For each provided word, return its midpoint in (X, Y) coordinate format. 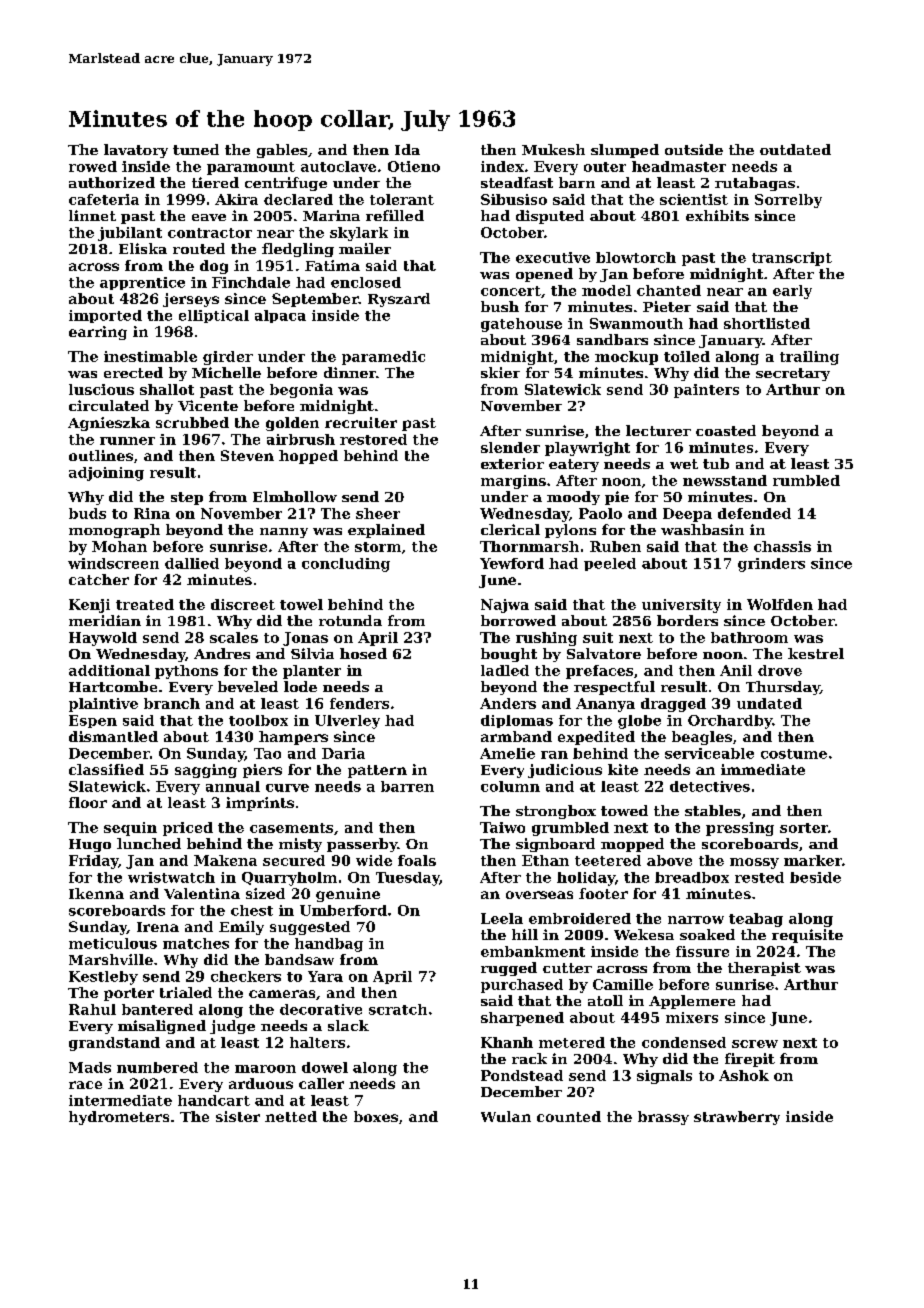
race (85, 1085)
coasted (726, 430)
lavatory (136, 151)
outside (694, 149)
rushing (546, 639)
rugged (509, 969)
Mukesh (553, 149)
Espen (93, 721)
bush (500, 306)
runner (127, 441)
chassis (782, 546)
